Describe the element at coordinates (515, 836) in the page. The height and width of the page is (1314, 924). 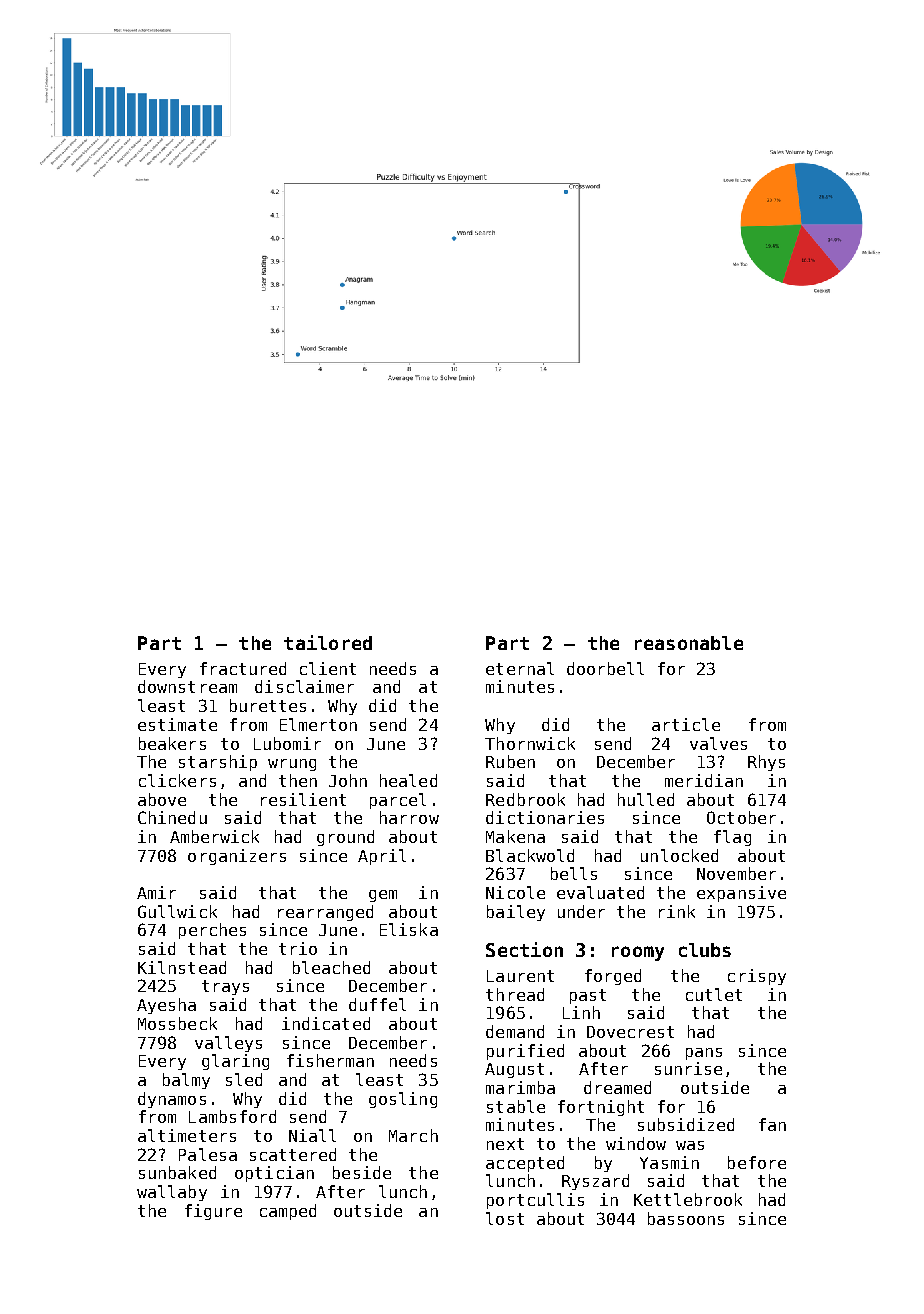
I see `Makena` at that location.
